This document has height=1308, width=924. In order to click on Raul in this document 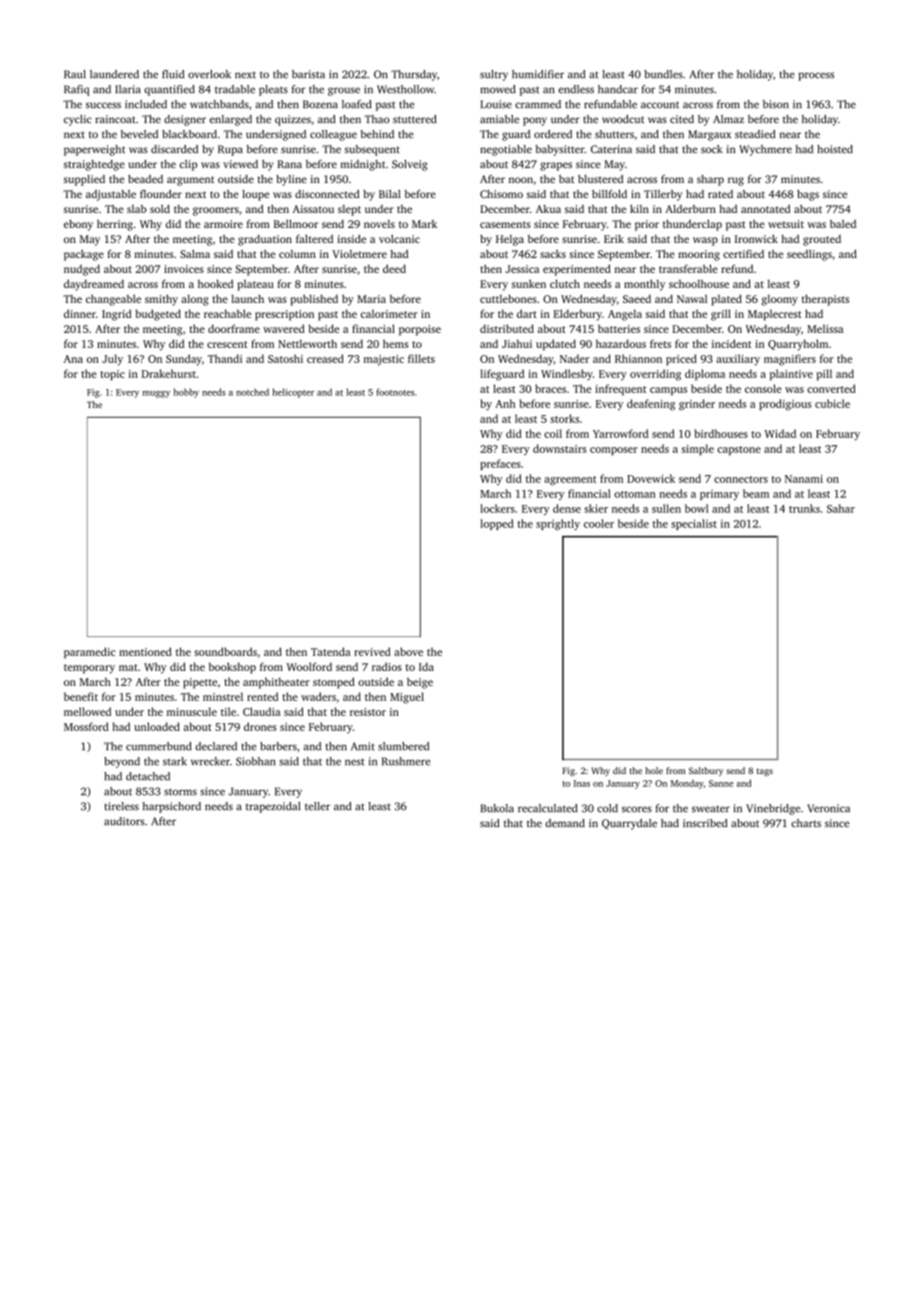, I will do `click(75, 74)`.
